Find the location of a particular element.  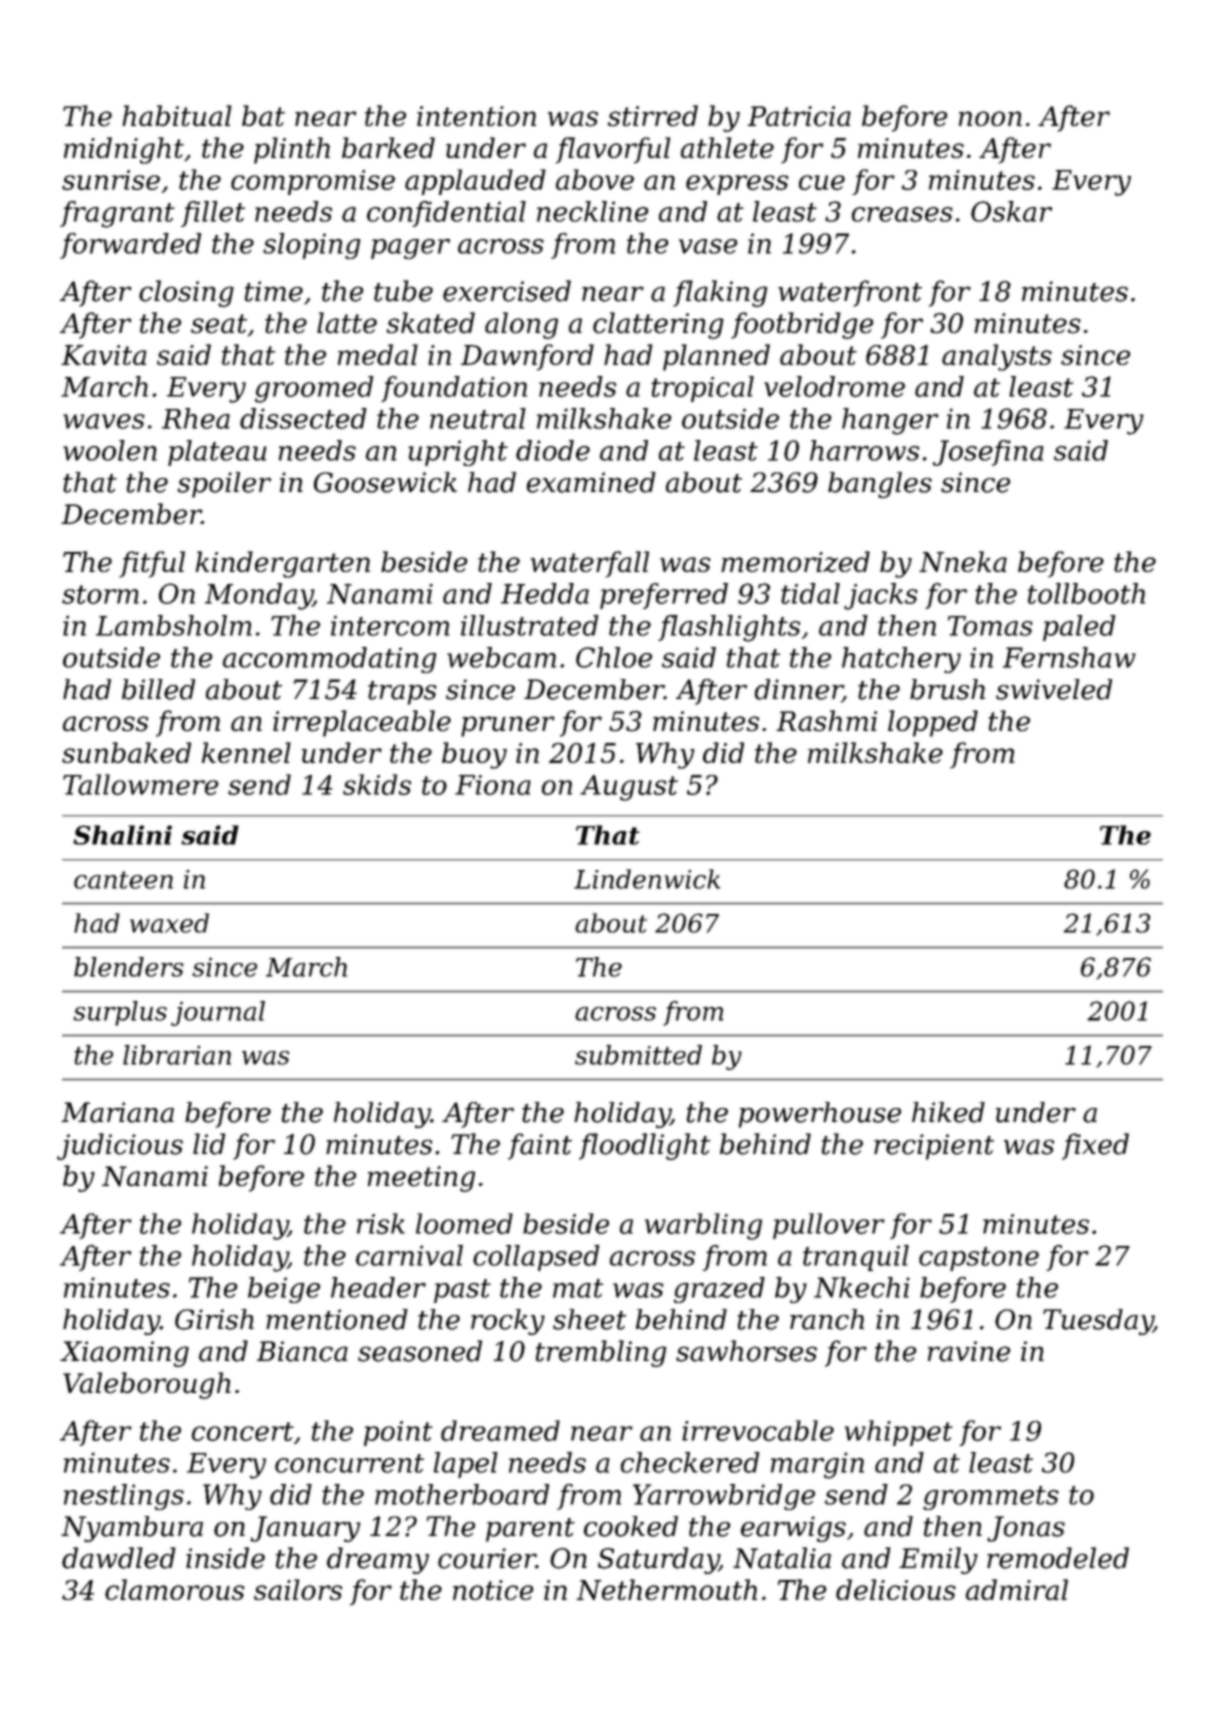

risk is located at coordinates (381, 1223).
